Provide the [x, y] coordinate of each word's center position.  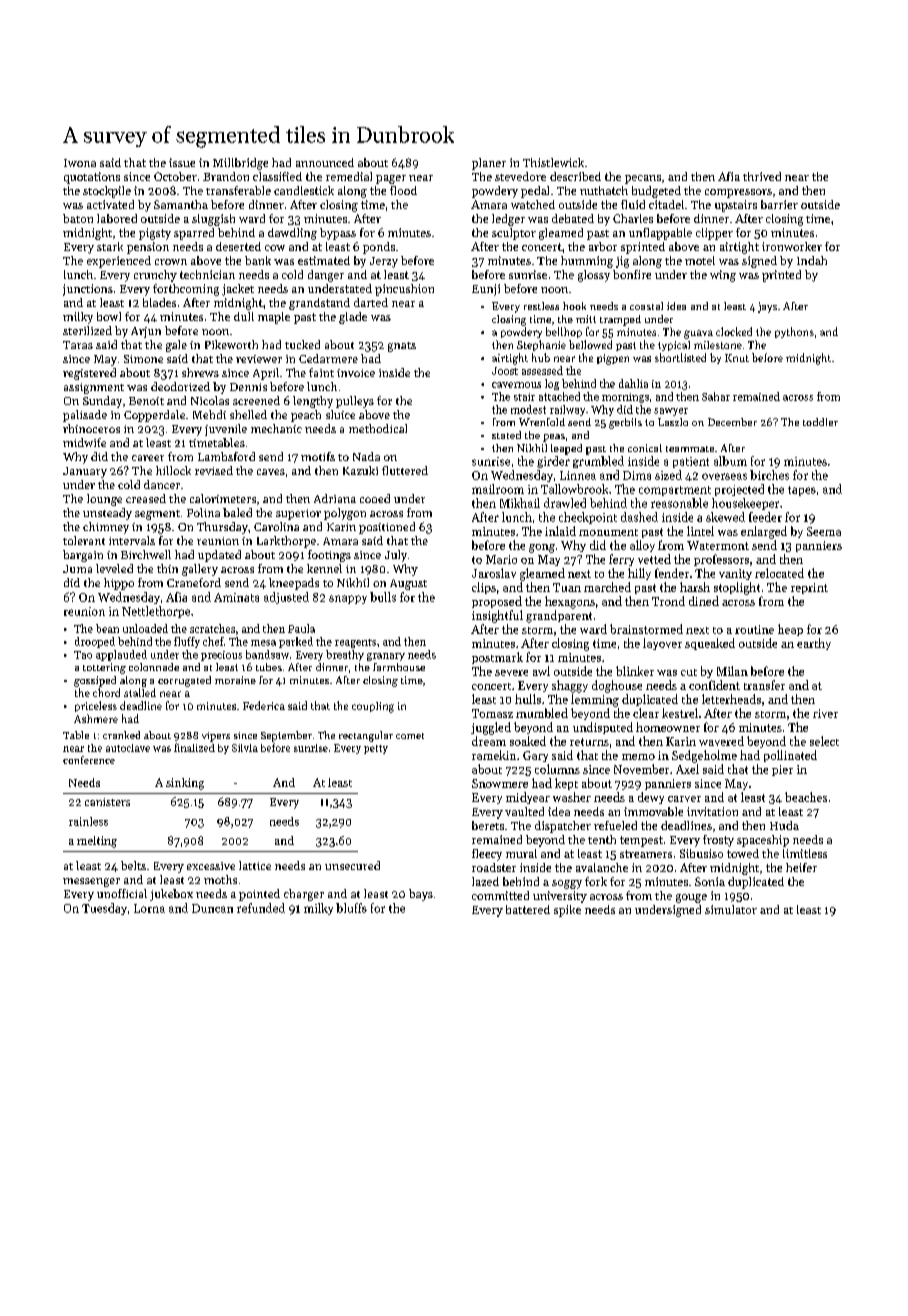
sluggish [213, 220]
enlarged [764, 532]
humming [587, 262]
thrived [762, 176]
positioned [387, 528]
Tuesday [104, 909]
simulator [731, 909]
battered [528, 909]
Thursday [222, 528]
